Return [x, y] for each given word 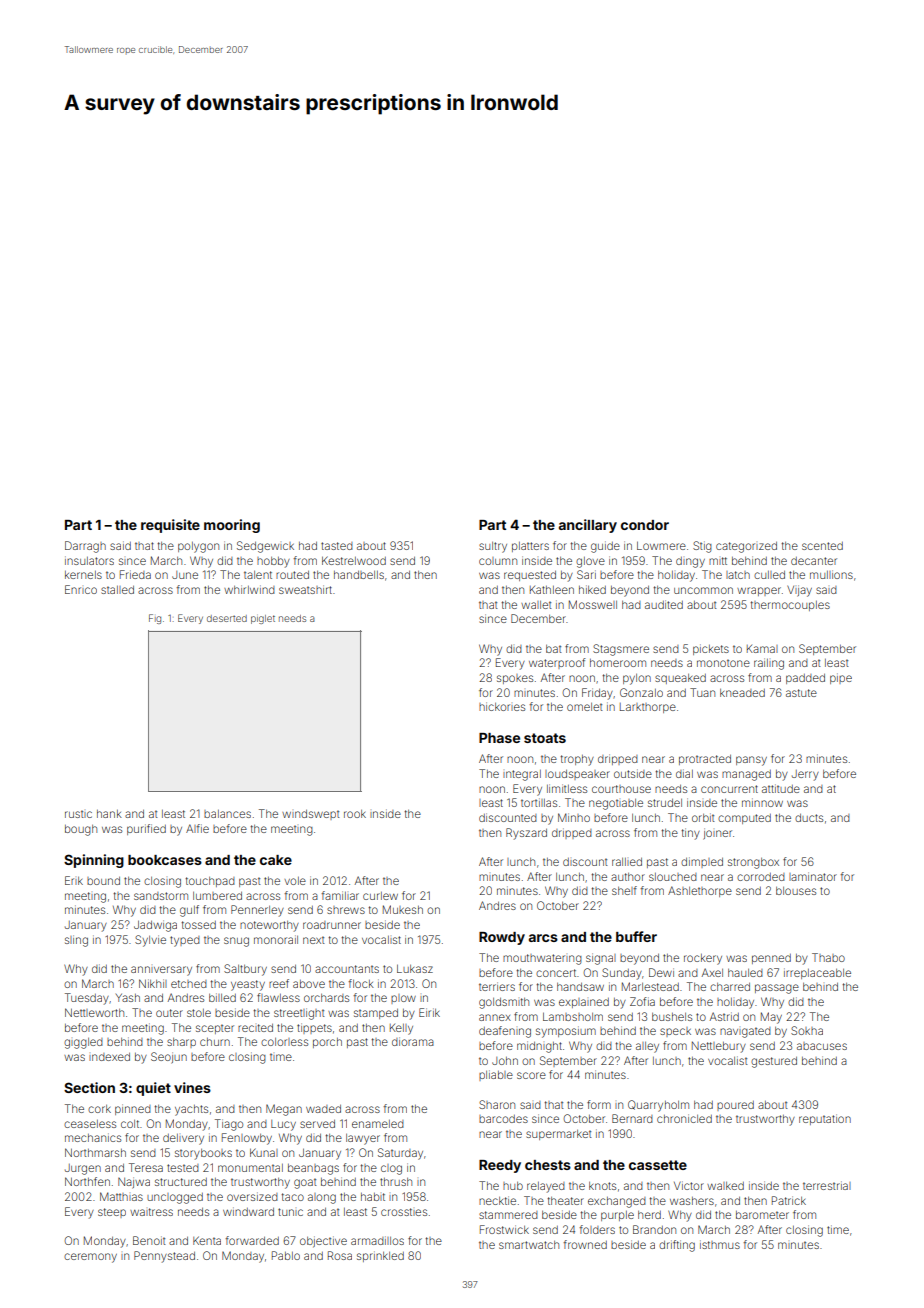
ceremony [90, 1258]
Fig [155, 619]
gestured [774, 1062]
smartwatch [529, 1245]
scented [822, 546]
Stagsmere [621, 650]
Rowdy [502, 938]
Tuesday [87, 999]
